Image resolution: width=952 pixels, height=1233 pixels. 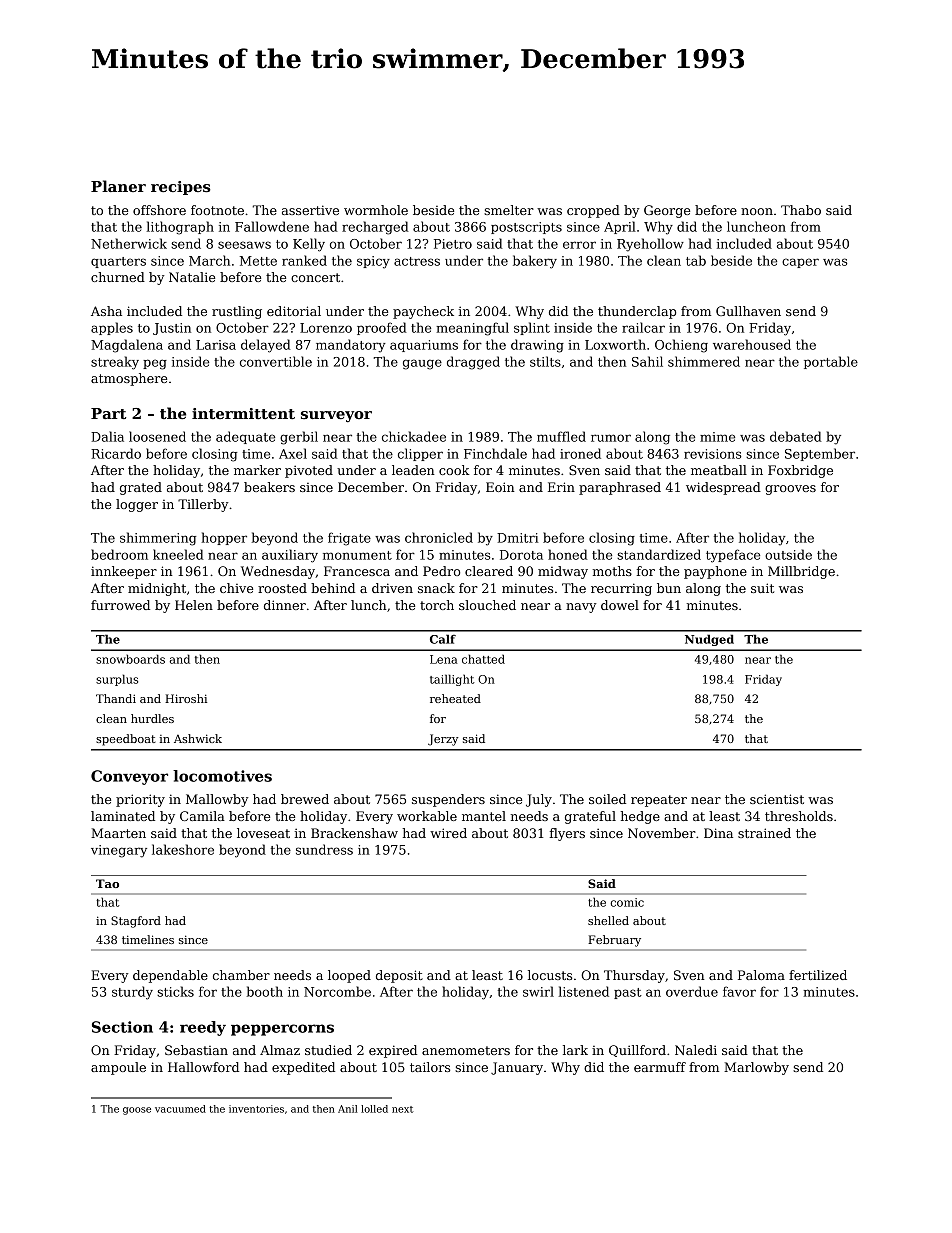 I want to click on meaningful, so click(x=472, y=329).
